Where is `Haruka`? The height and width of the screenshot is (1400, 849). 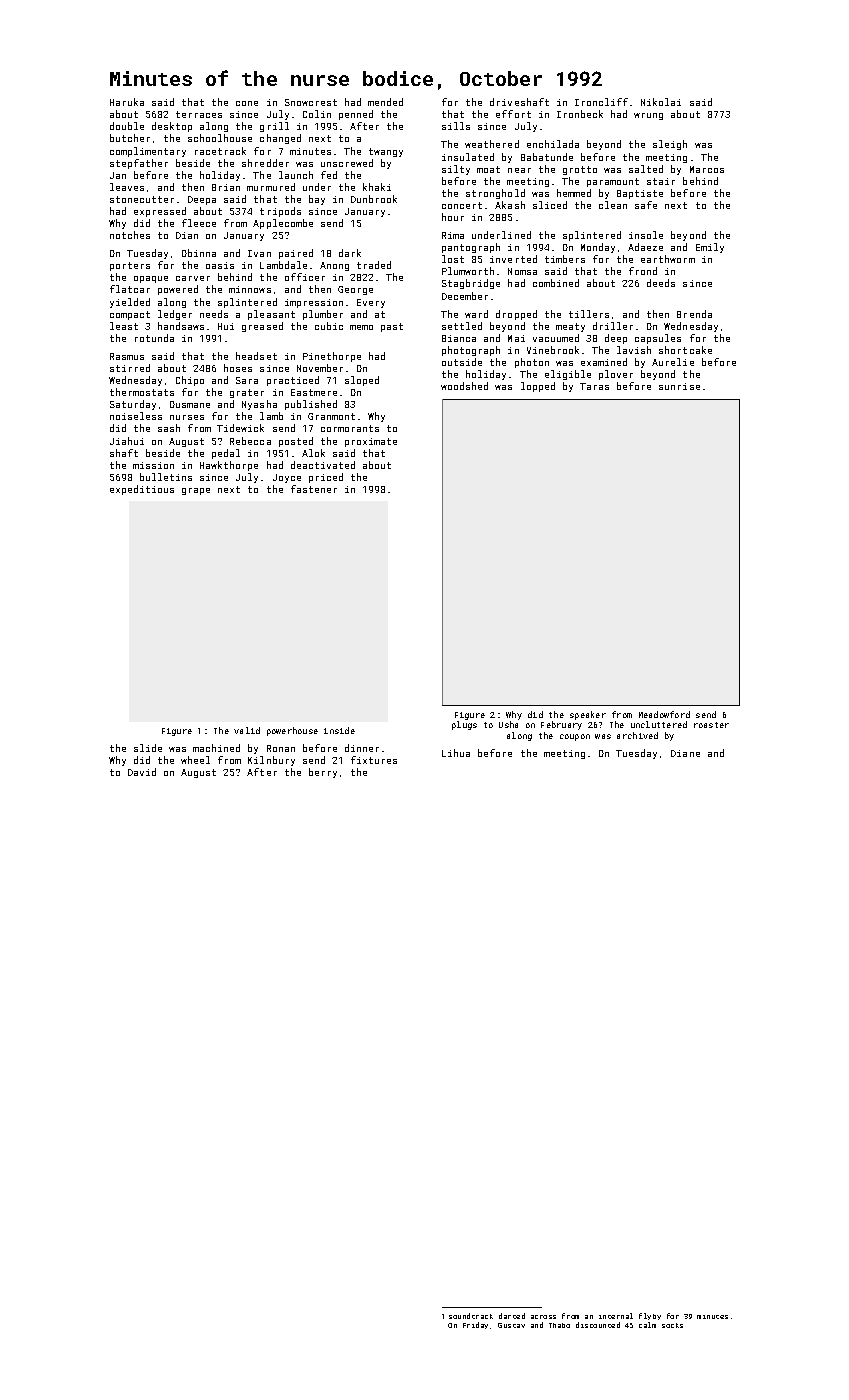
Haruka is located at coordinates (127, 102).
